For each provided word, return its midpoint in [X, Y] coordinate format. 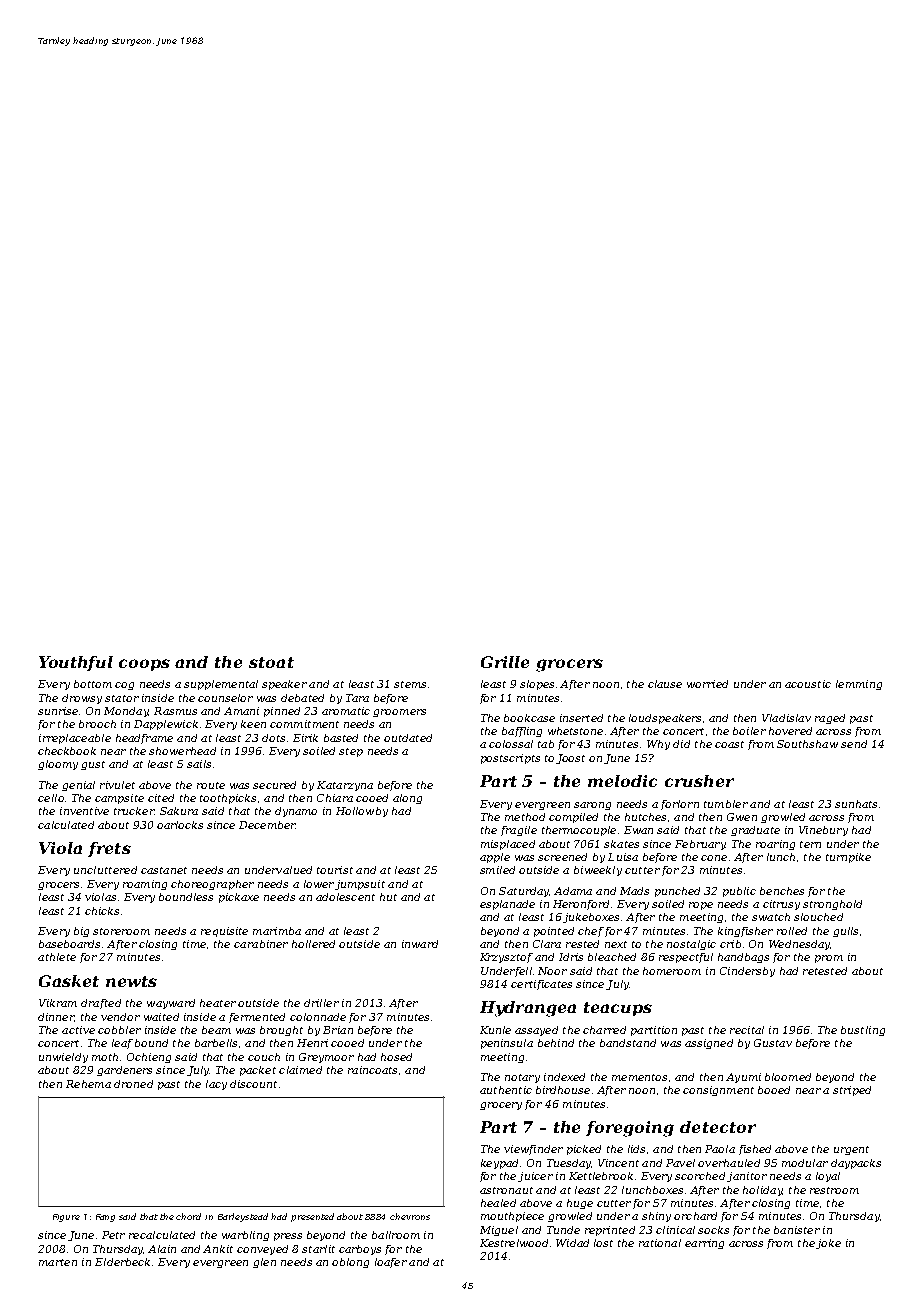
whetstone [575, 731]
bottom [93, 684]
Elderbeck [122, 1262]
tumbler [726, 804]
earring [704, 1244]
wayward [171, 1004]
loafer [391, 1263]
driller [321, 1003]
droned [133, 1084]
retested [825, 971]
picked [584, 1150]
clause [665, 684]
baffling [522, 732]
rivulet [117, 785]
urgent [851, 1150]
